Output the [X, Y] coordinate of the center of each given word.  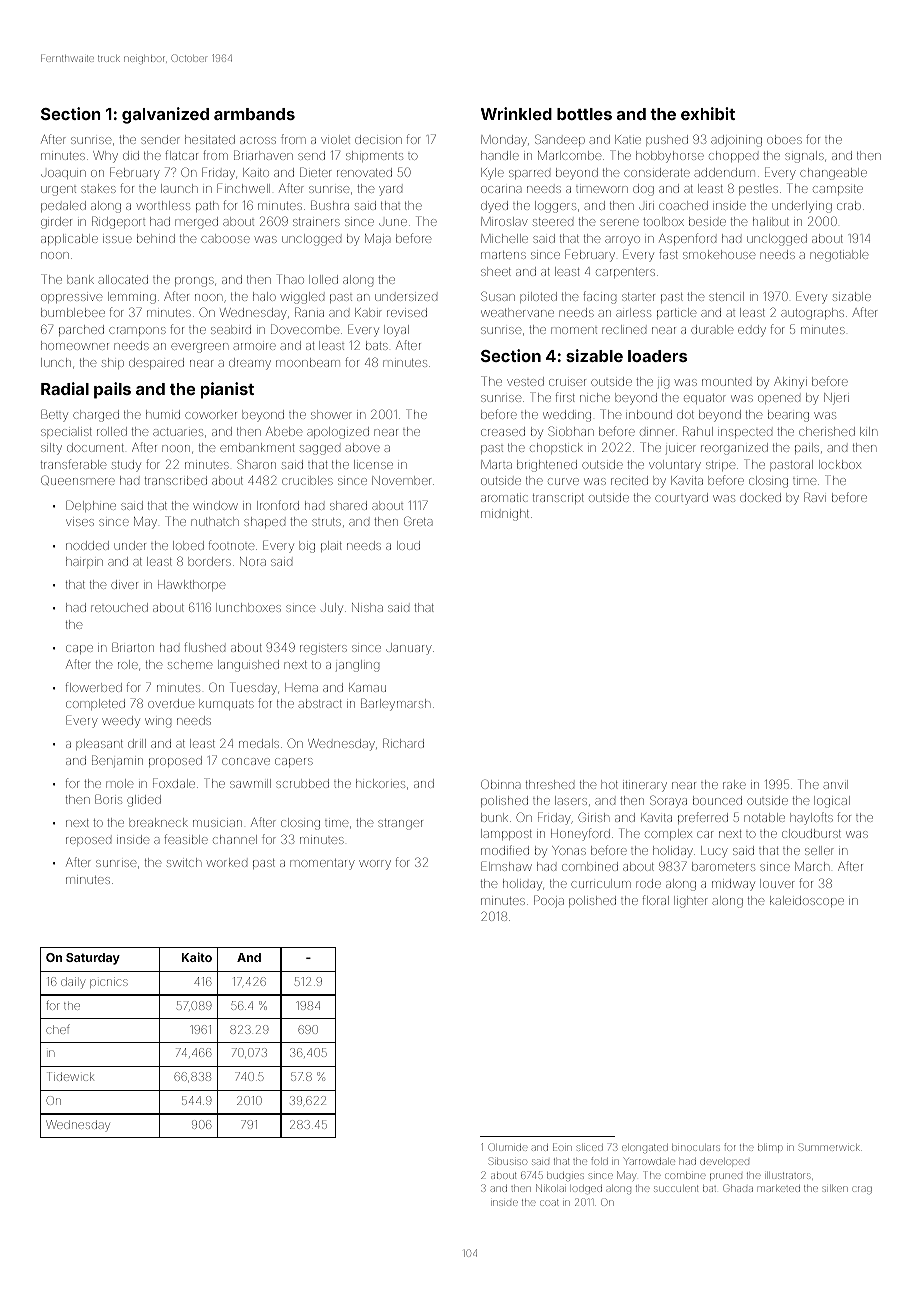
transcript [558, 499]
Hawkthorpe [191, 585]
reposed [88, 841]
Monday [504, 141]
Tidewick [70, 1076]
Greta [418, 521]
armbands [254, 114]
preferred [703, 818]
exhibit [708, 113]
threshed [550, 784]
